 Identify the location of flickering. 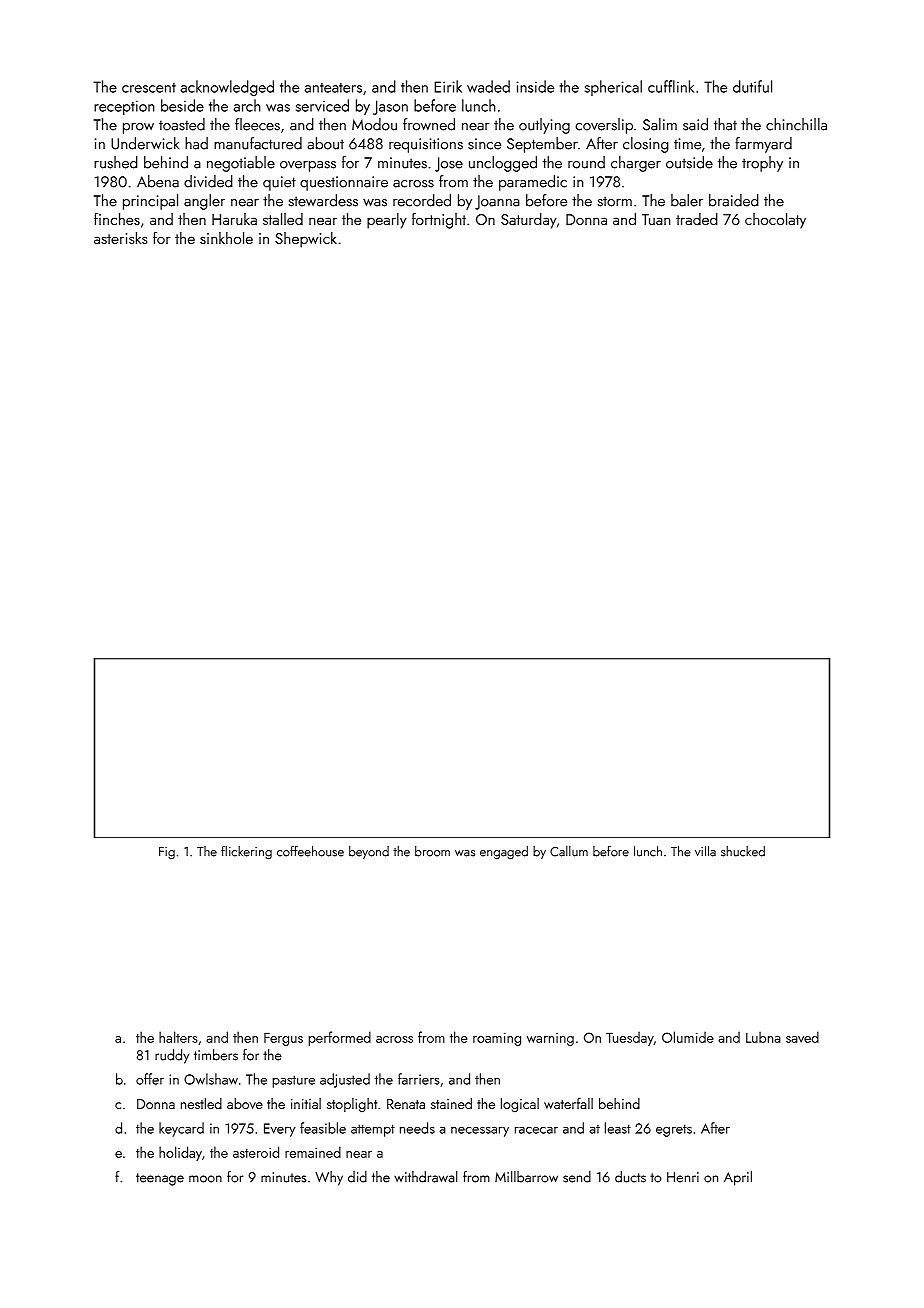
(246, 853).
